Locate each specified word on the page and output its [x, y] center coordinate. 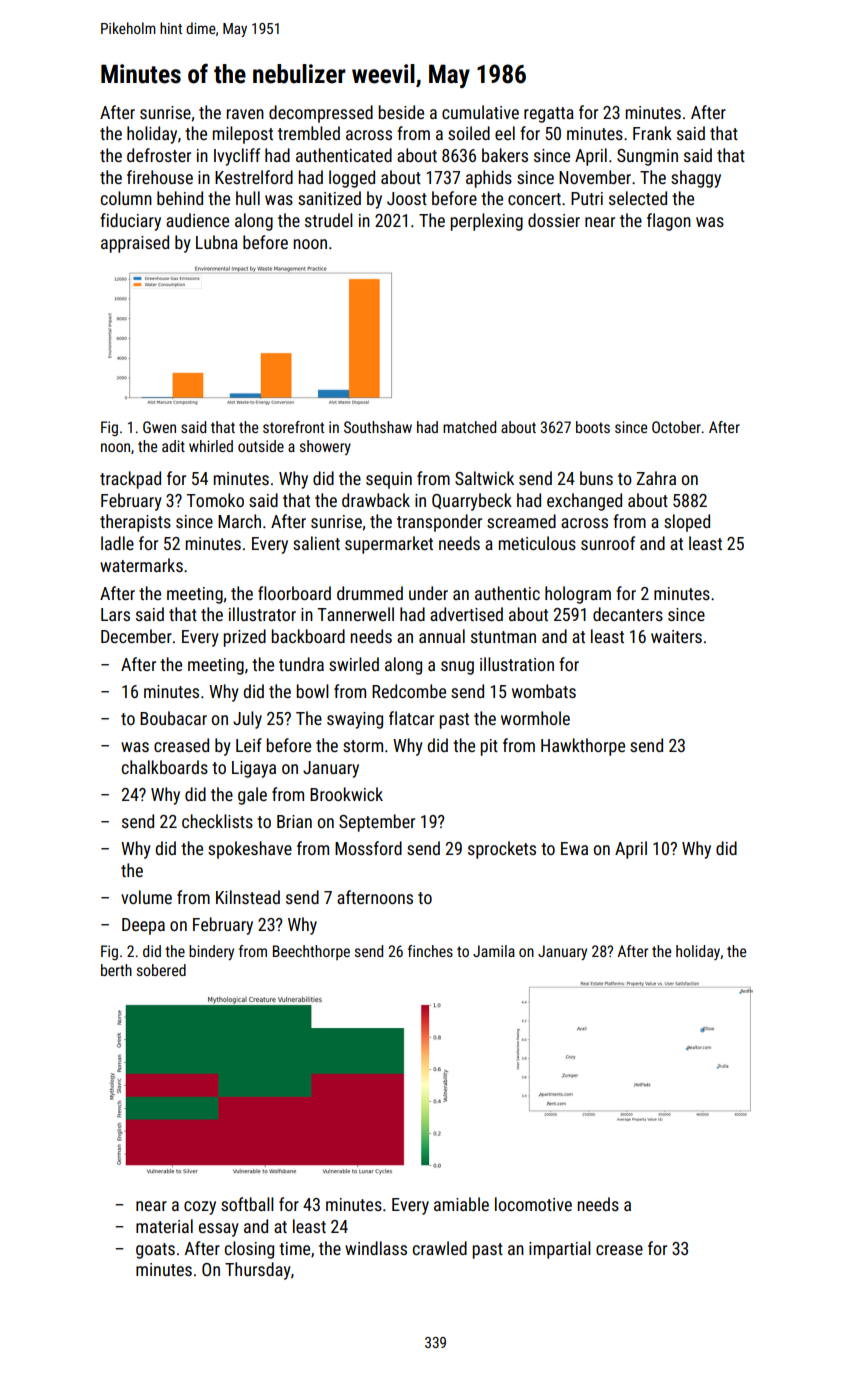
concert [534, 199]
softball [247, 1204]
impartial [560, 1250]
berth [116, 970]
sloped [687, 523]
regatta [549, 115]
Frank [652, 133]
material [164, 1226]
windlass [376, 1248]
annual [442, 636]
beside [401, 112]
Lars [115, 614]
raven [245, 114]
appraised [135, 244]
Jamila [494, 951]
